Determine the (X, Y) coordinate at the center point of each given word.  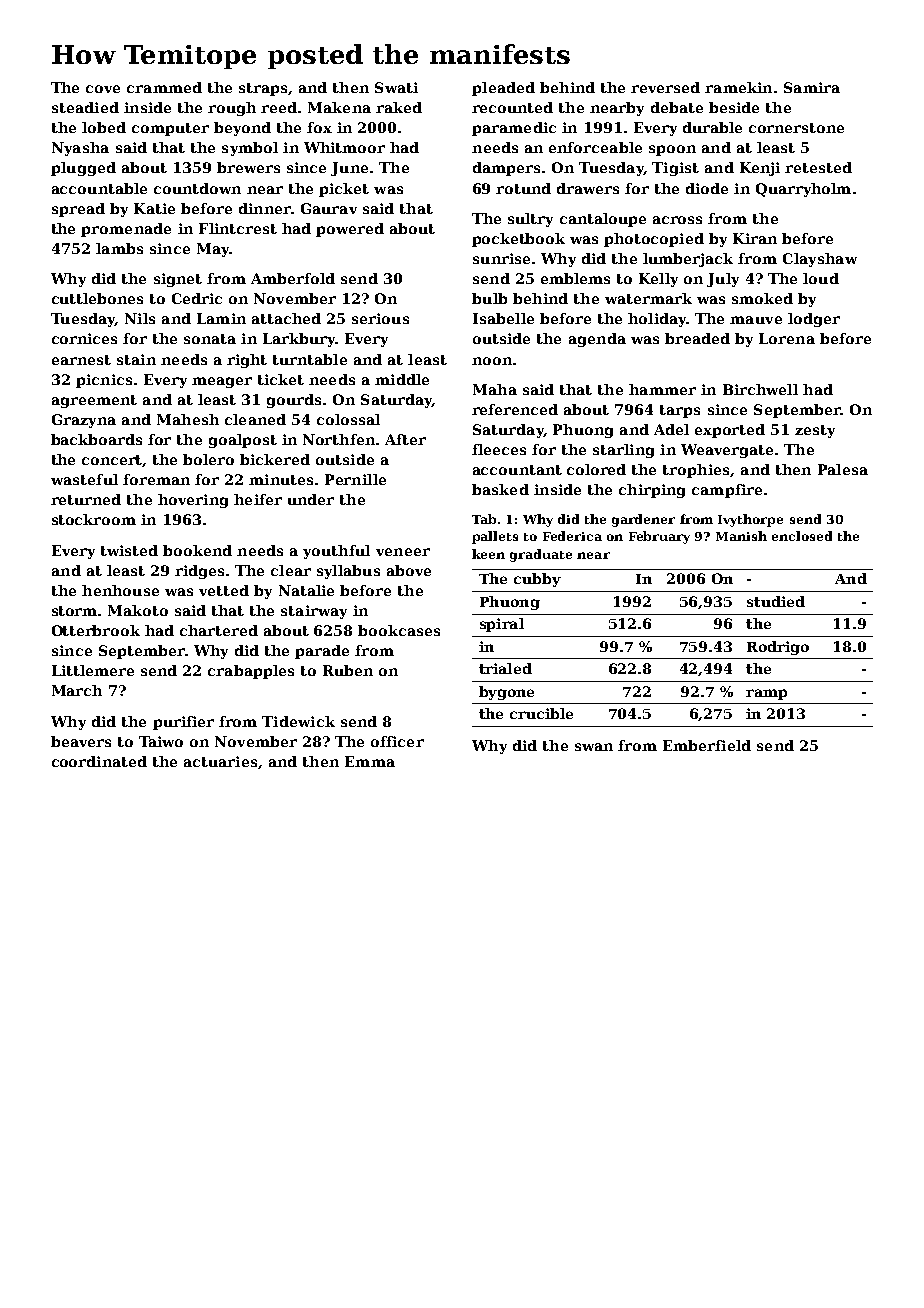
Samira (812, 87)
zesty (815, 431)
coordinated (99, 761)
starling (623, 451)
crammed (164, 87)
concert (112, 461)
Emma (370, 761)
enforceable (595, 147)
